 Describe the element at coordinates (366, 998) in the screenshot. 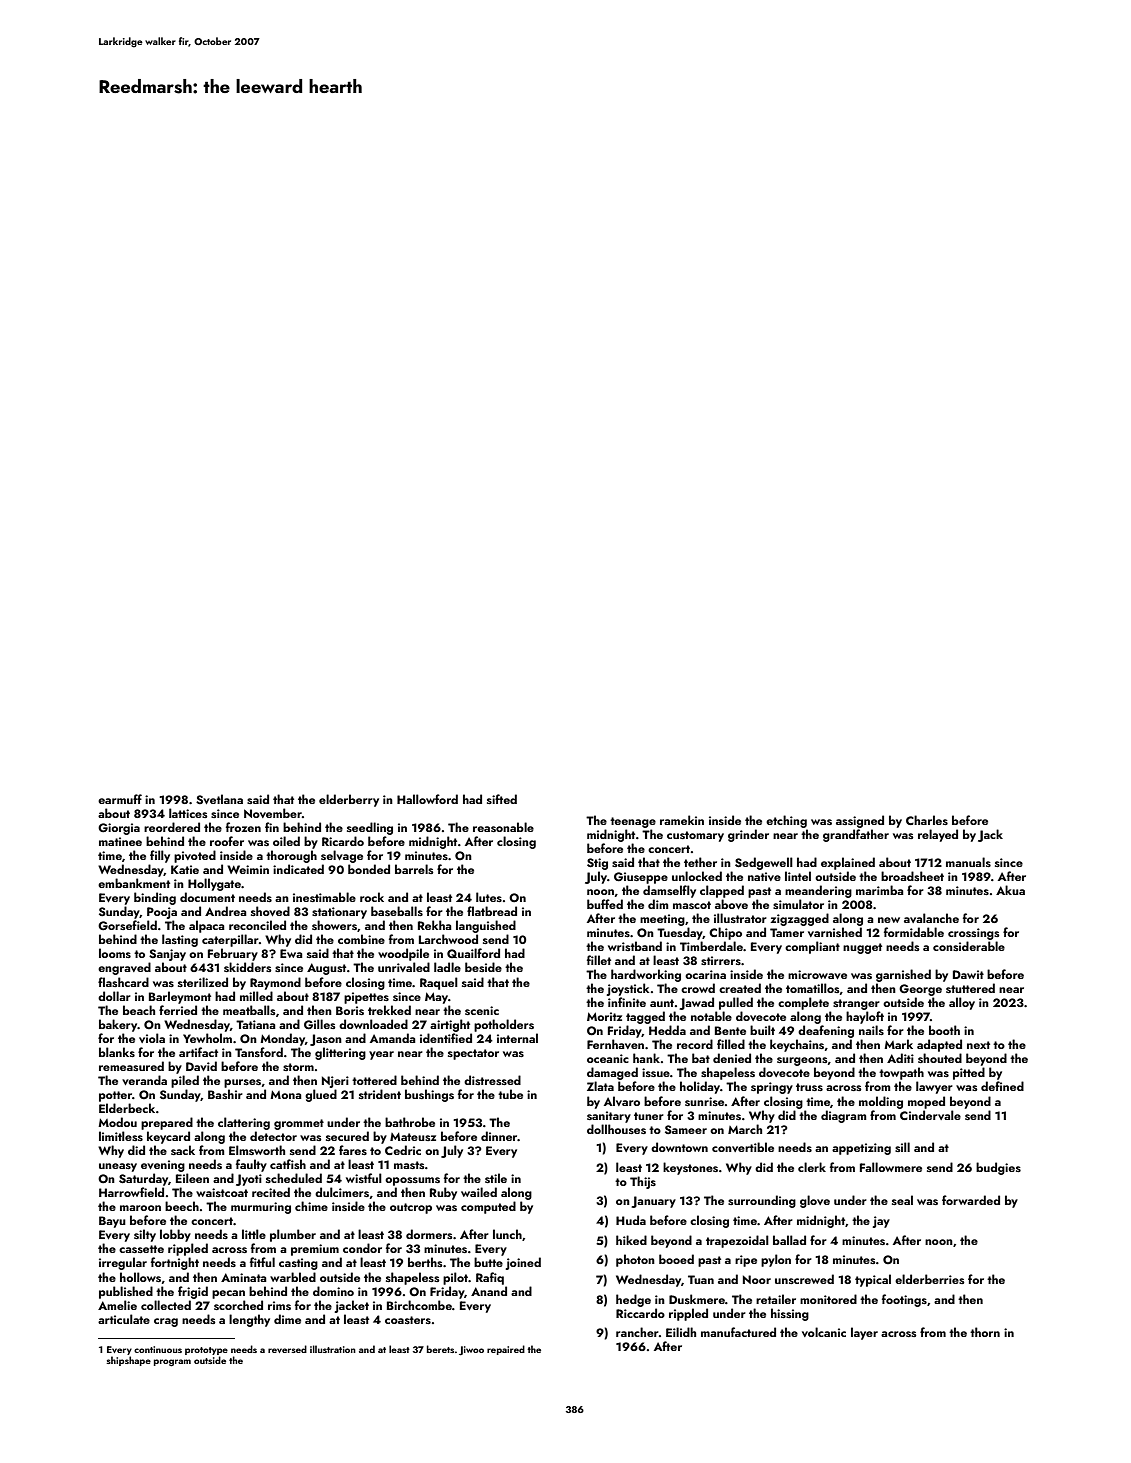

I see `pipettes` at that location.
